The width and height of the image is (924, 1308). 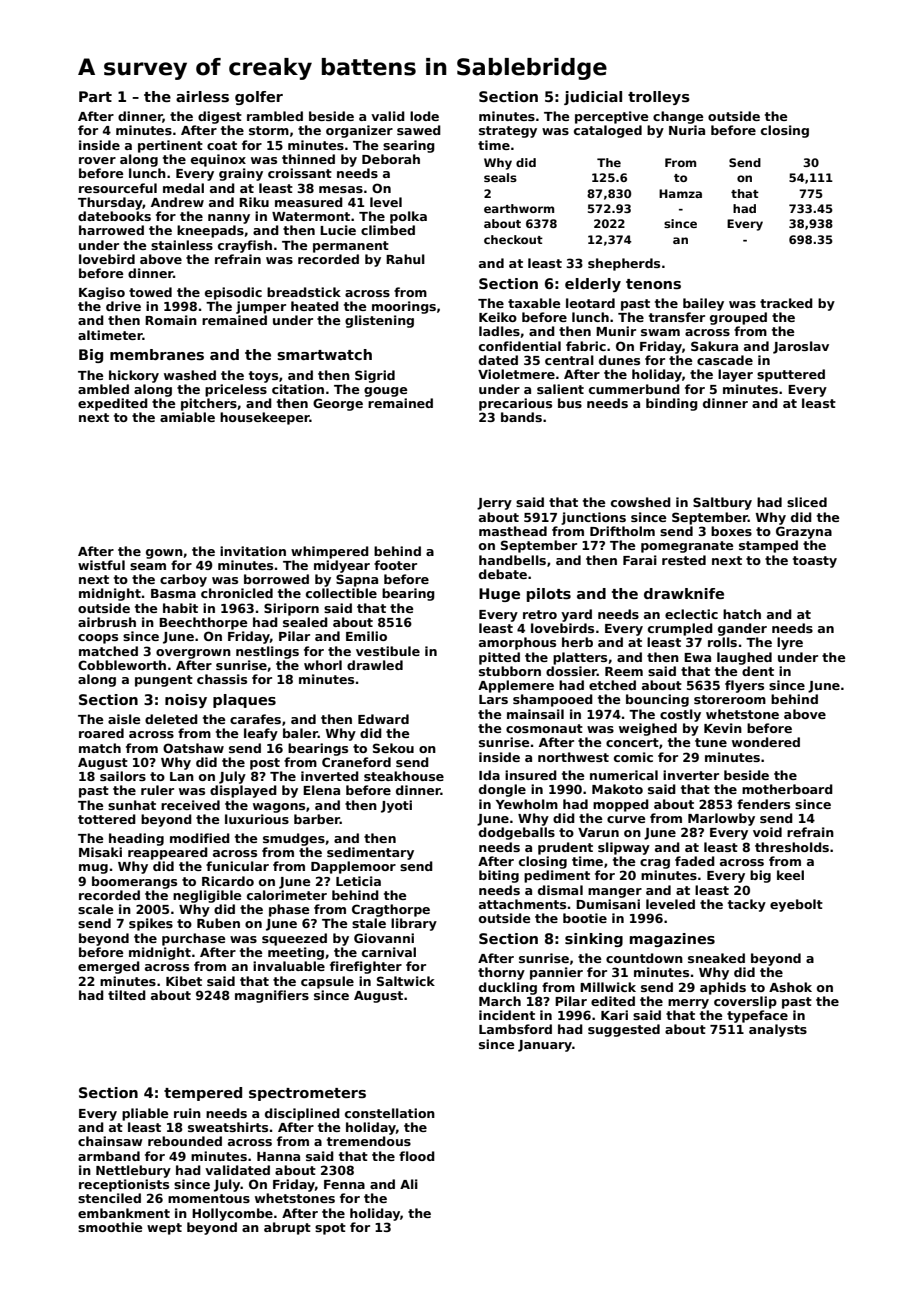 I want to click on spot, so click(x=330, y=1229).
